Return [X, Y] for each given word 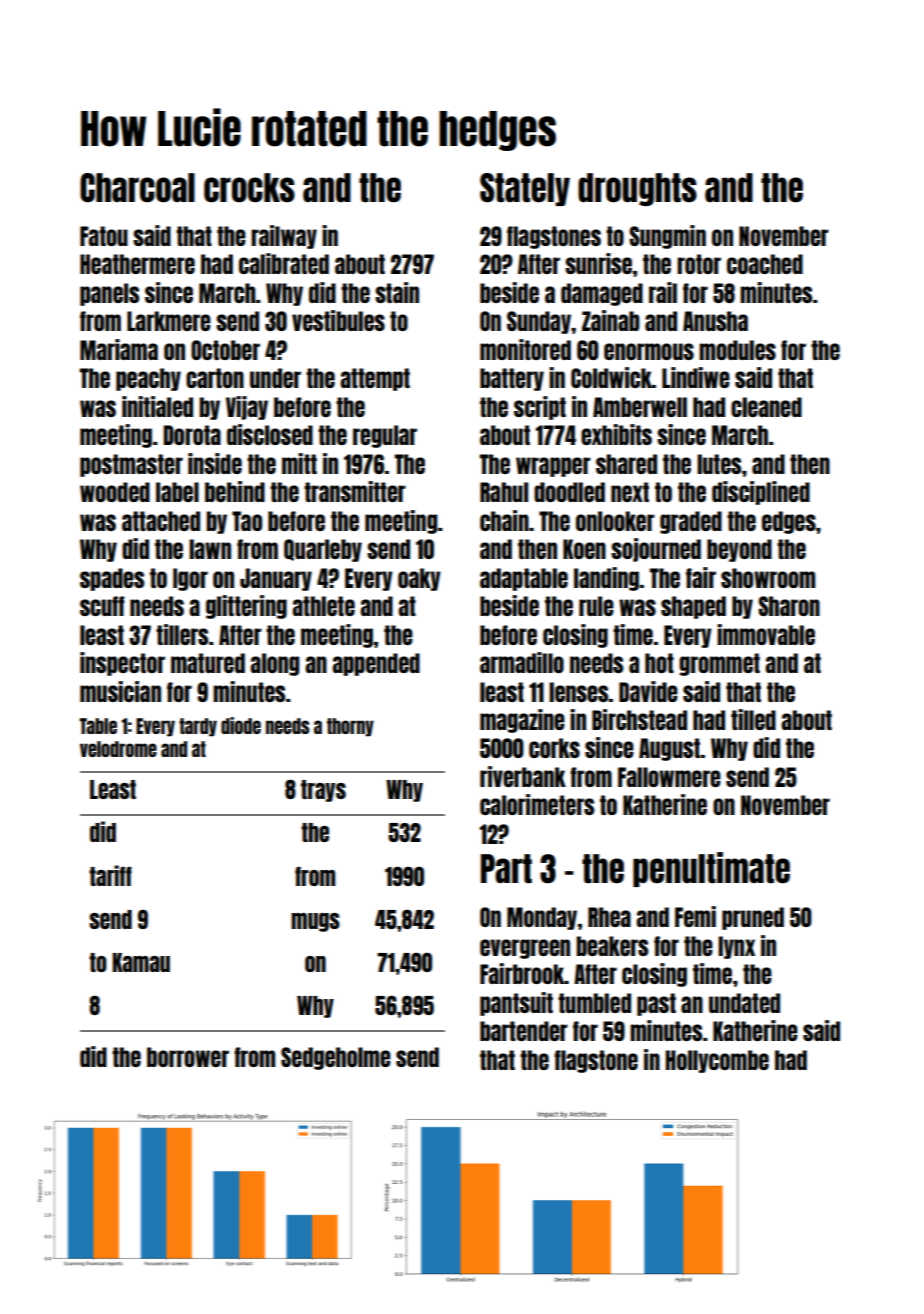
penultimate [711, 869]
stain [397, 292]
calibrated [284, 263]
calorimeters [537, 804]
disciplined [761, 493]
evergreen [525, 949]
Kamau [141, 962]
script [540, 408]
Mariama [119, 349]
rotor [699, 264]
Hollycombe [717, 1061]
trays [323, 791]
